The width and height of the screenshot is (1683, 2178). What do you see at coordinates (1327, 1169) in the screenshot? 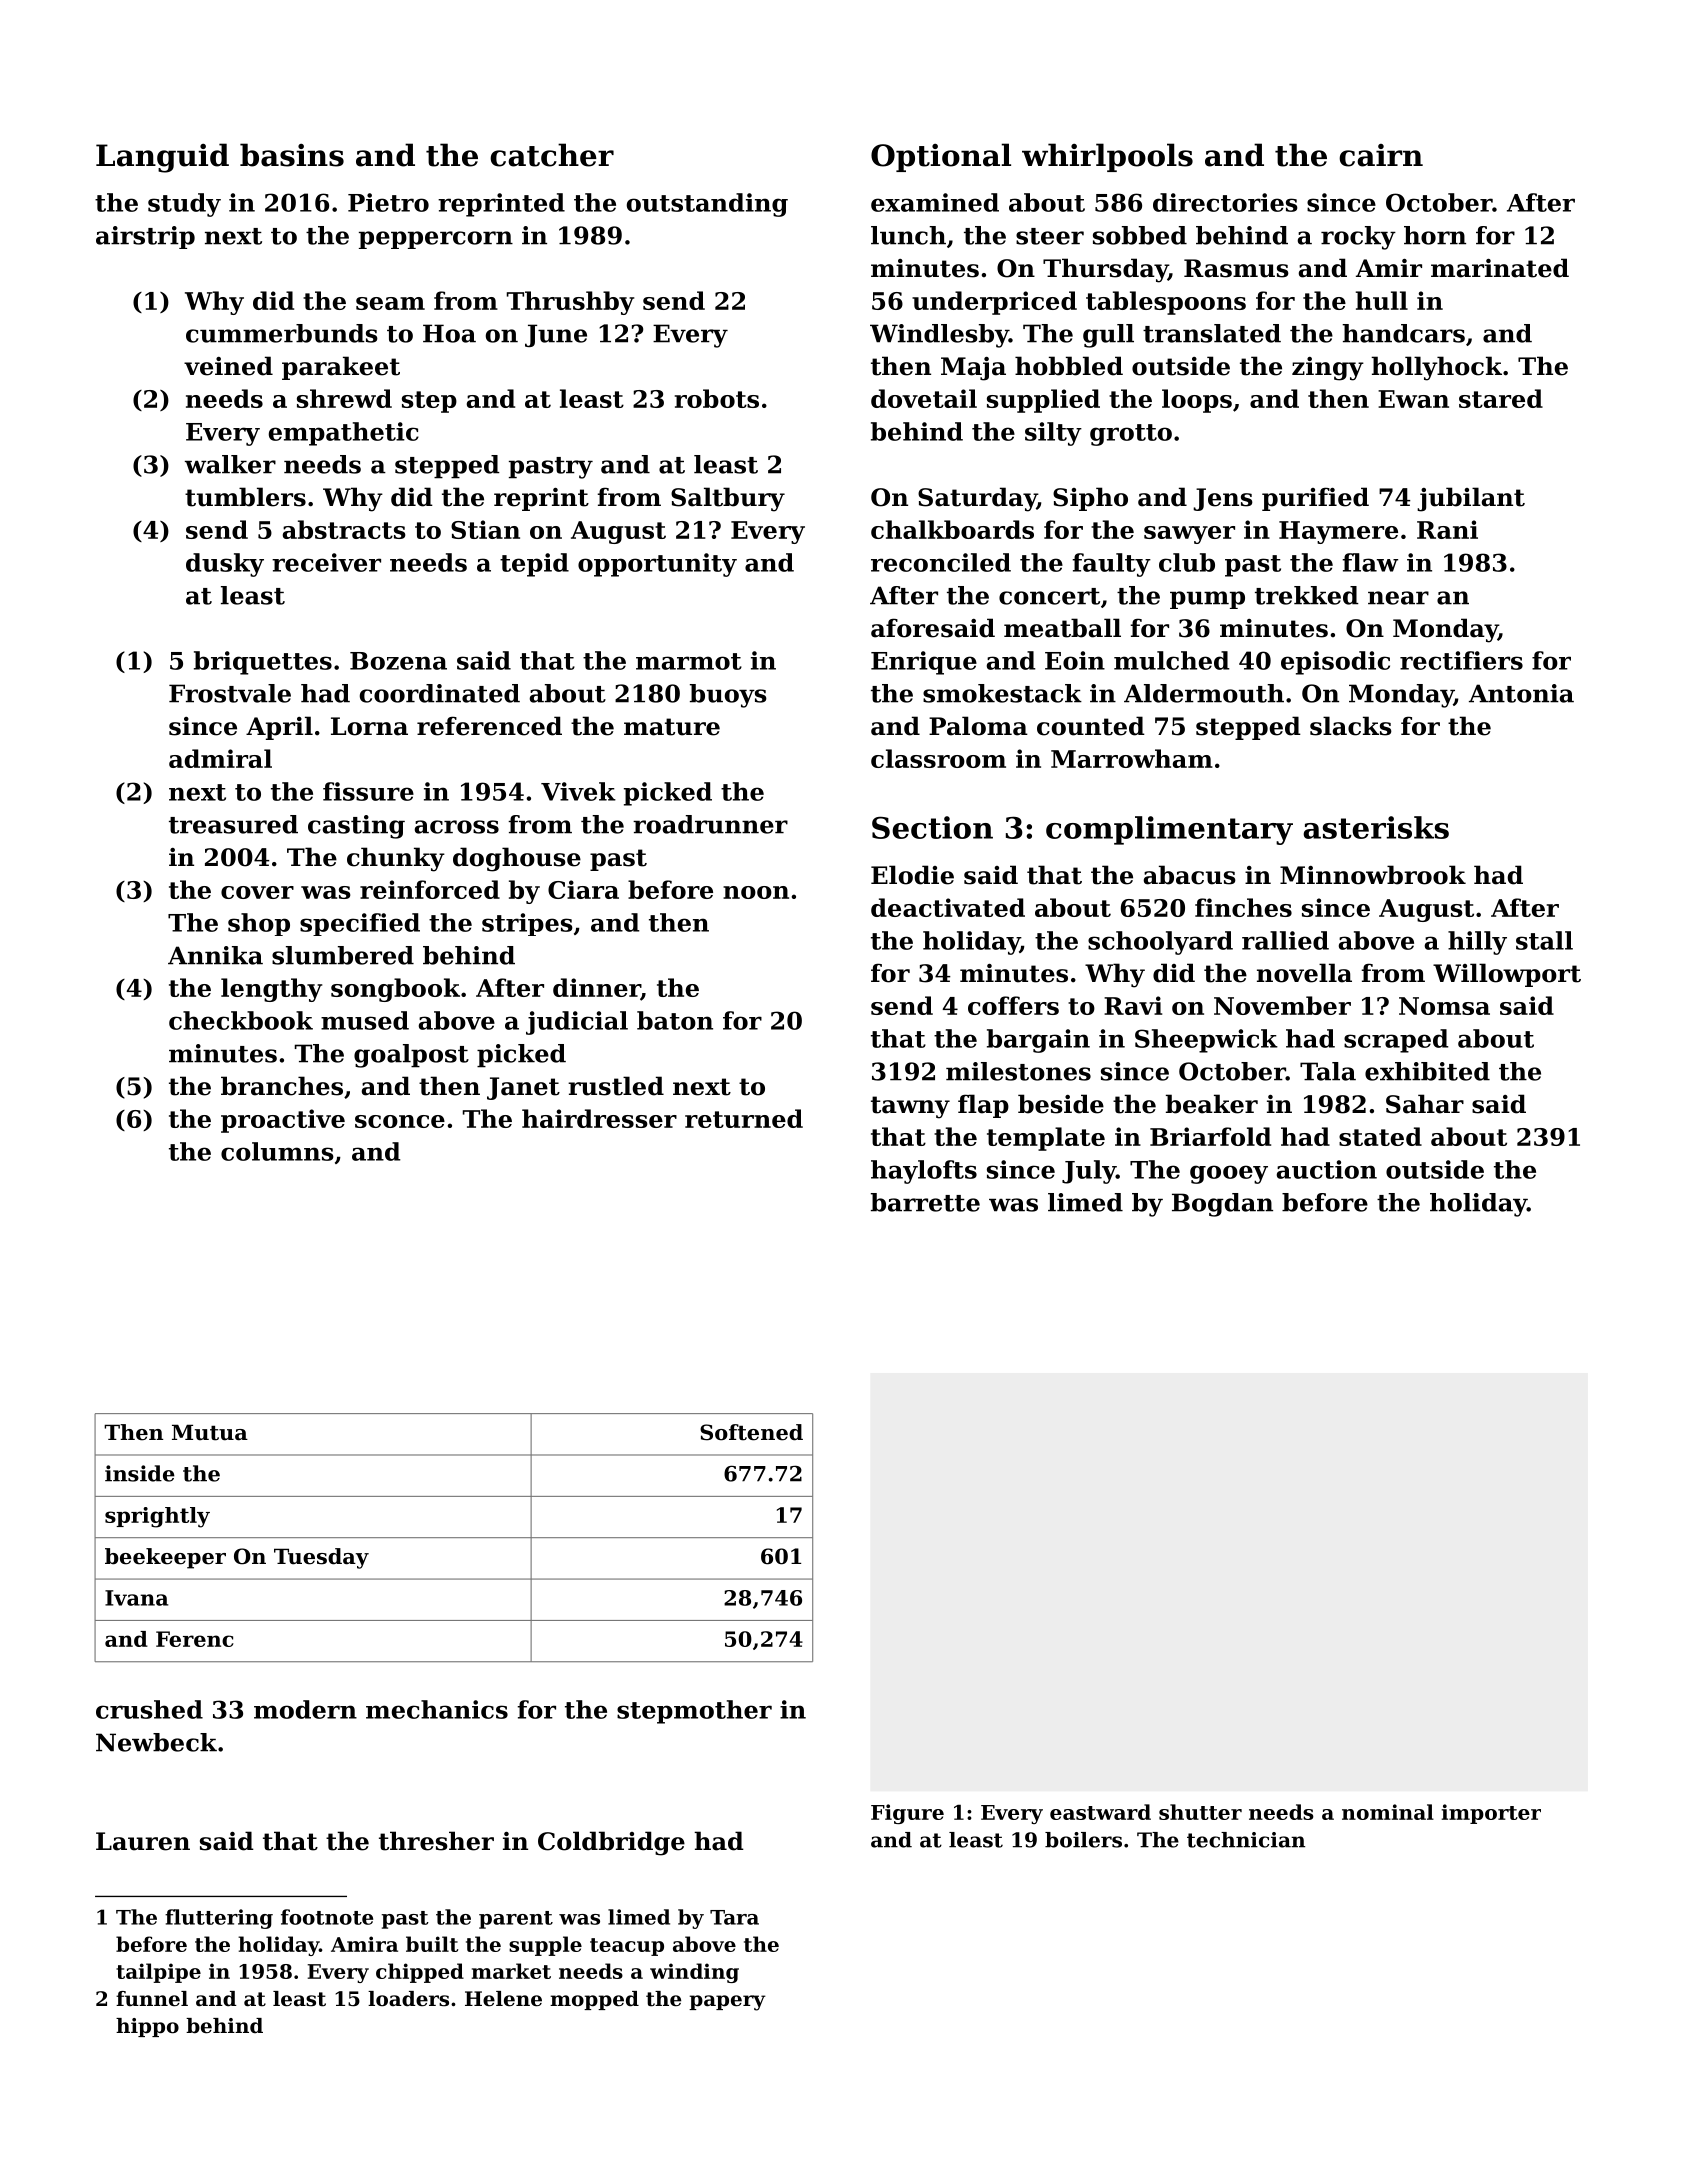
I see `auction` at bounding box center [1327, 1169].
